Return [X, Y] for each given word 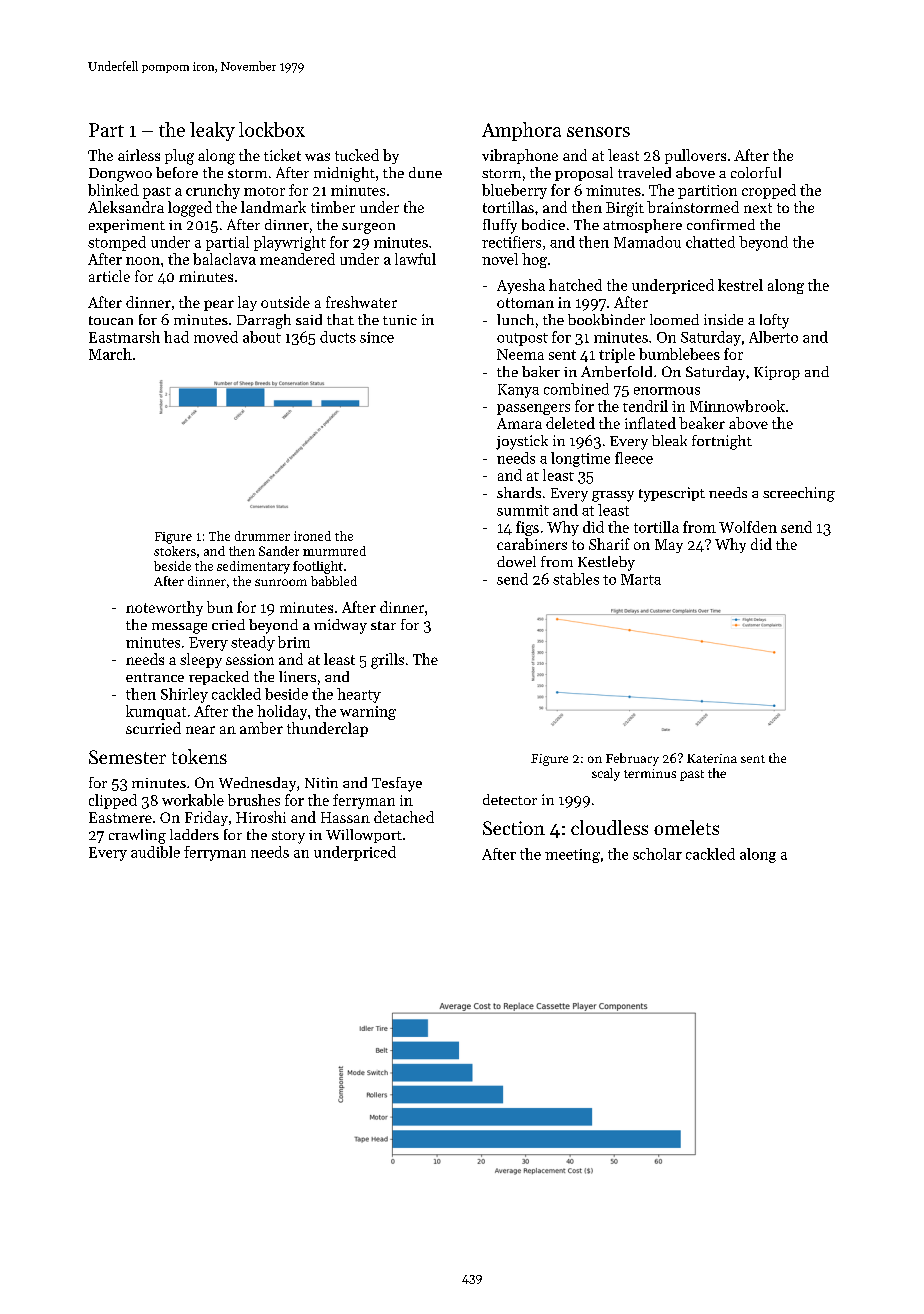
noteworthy [164, 608]
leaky [212, 131]
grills [387, 661]
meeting [572, 856]
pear [219, 305]
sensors [598, 132]
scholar [657, 854]
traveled [644, 172]
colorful [756, 172]
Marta [641, 579]
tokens [199, 756]
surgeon [368, 228]
